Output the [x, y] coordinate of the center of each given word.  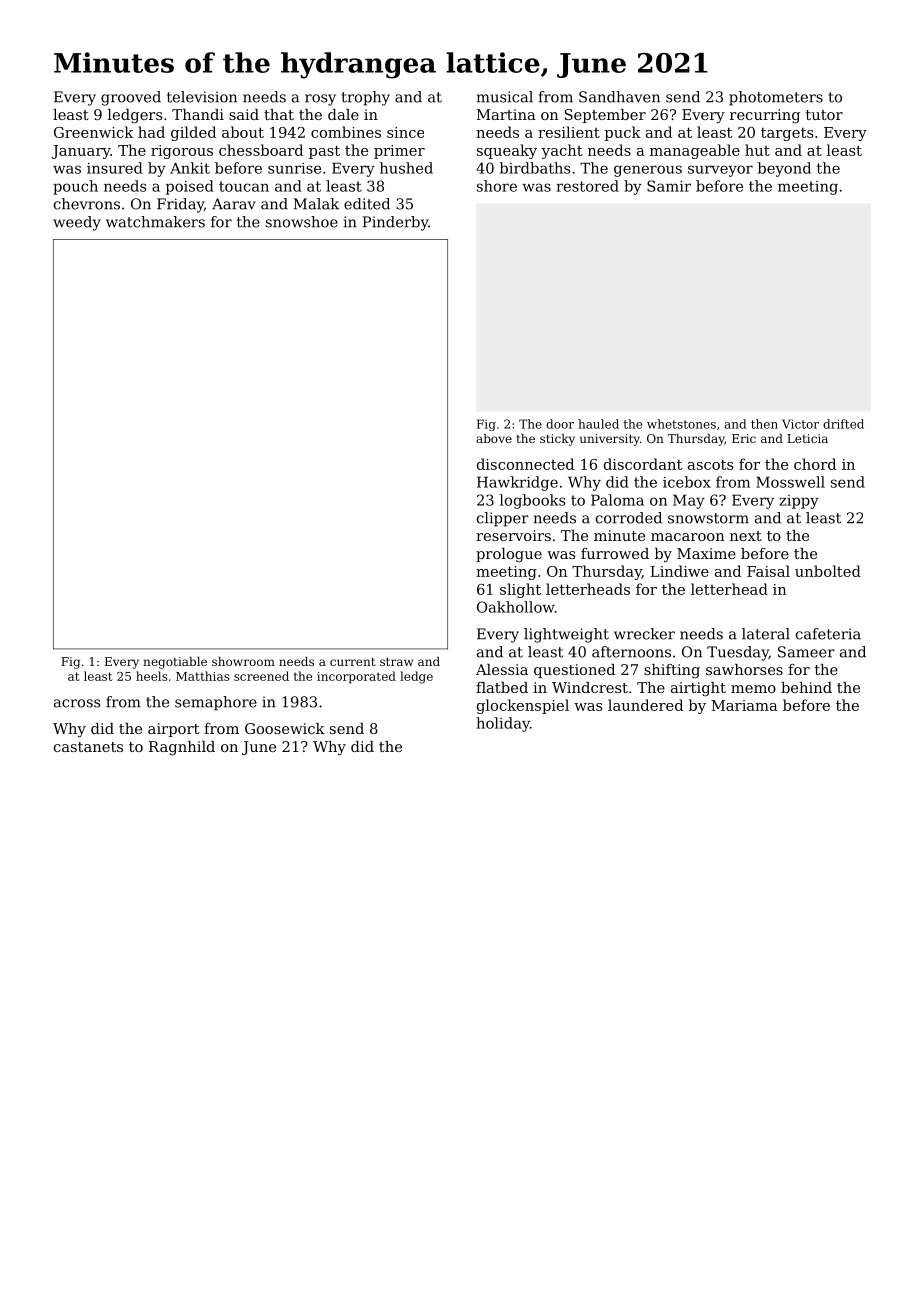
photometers [776, 98]
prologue [509, 555]
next [746, 536]
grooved [131, 98]
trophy [366, 98]
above [494, 438]
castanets [88, 747]
